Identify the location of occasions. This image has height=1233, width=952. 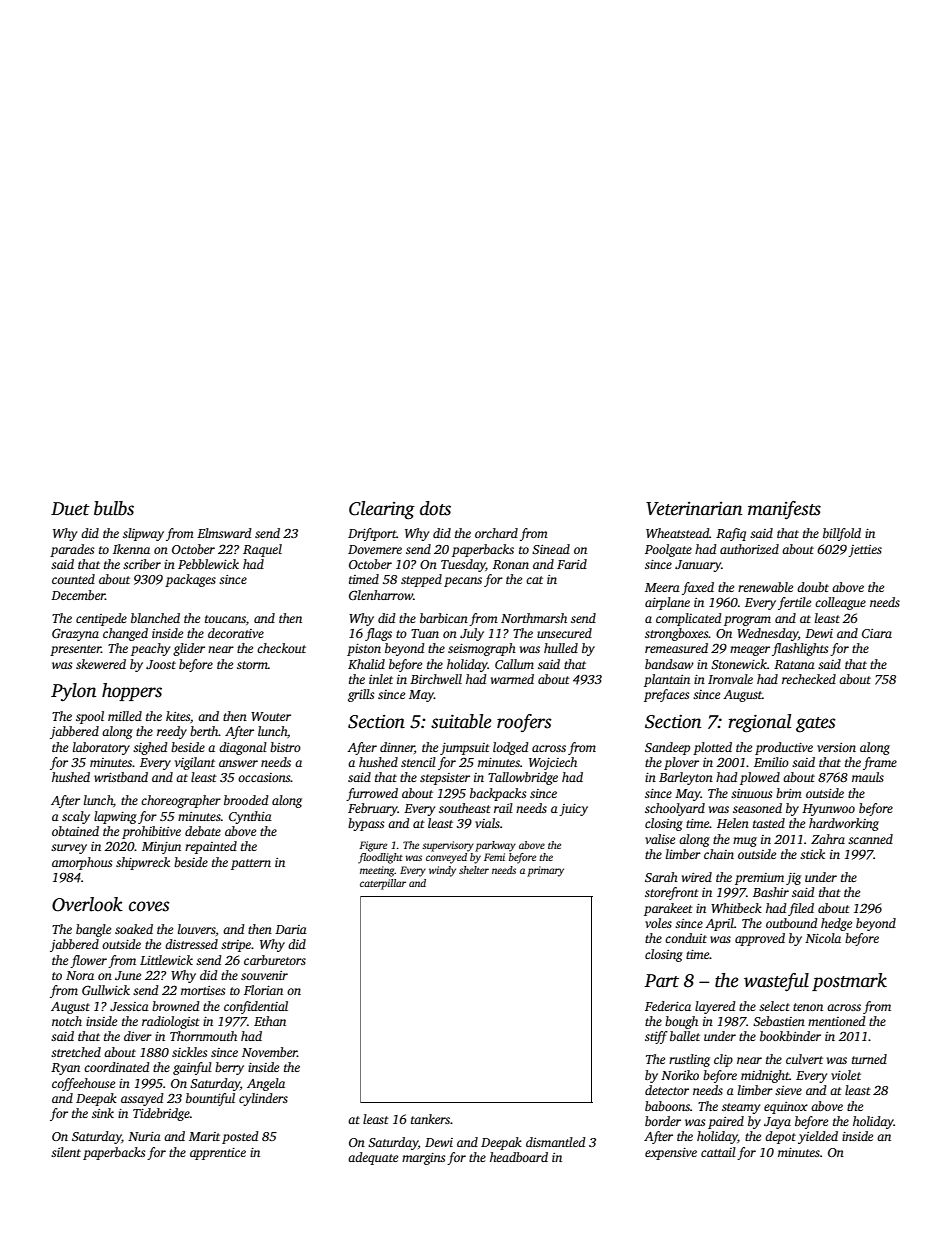
(264, 777).
